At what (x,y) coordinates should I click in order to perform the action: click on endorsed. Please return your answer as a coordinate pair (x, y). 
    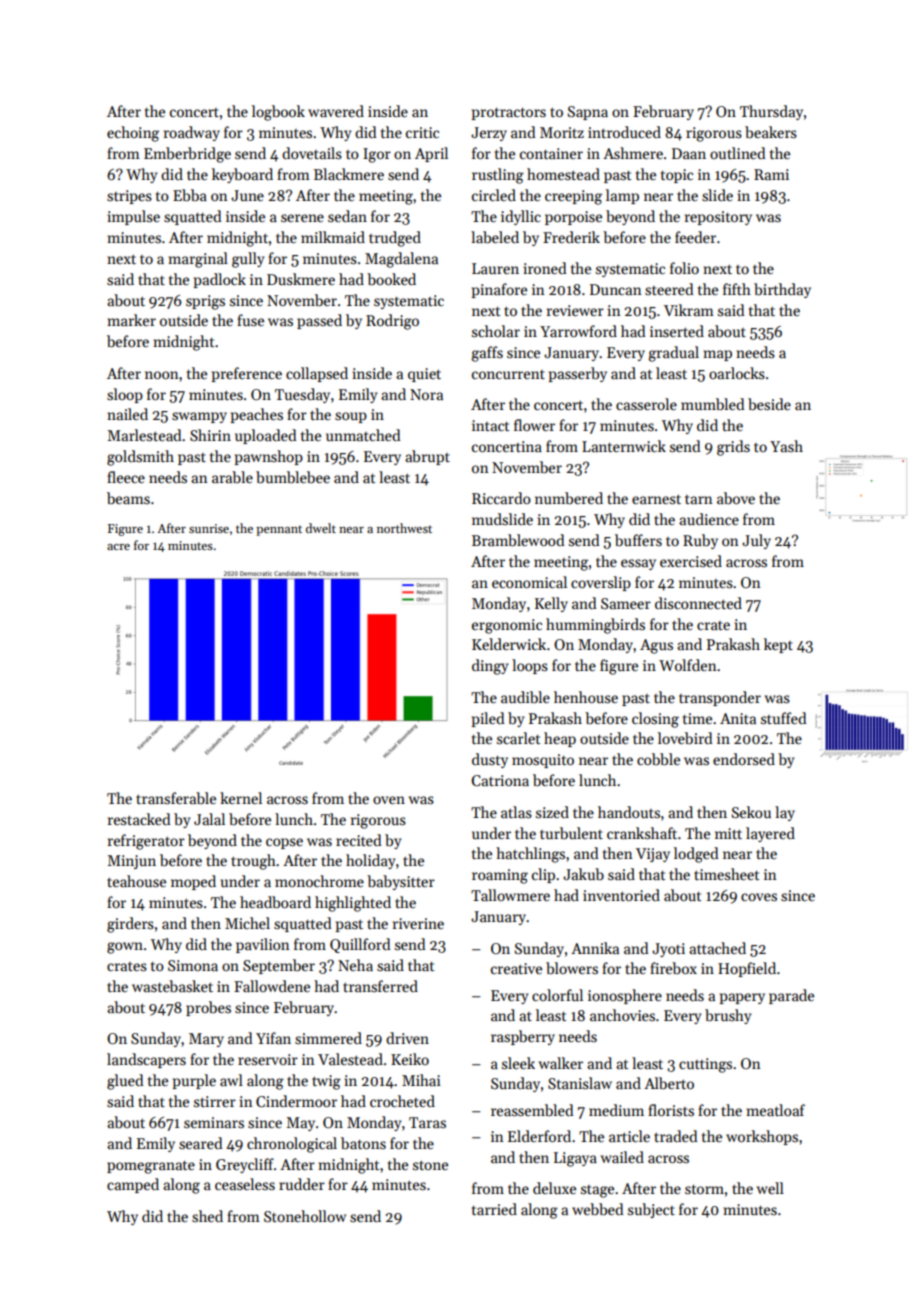
    Looking at the image, I should click on (744, 759).
